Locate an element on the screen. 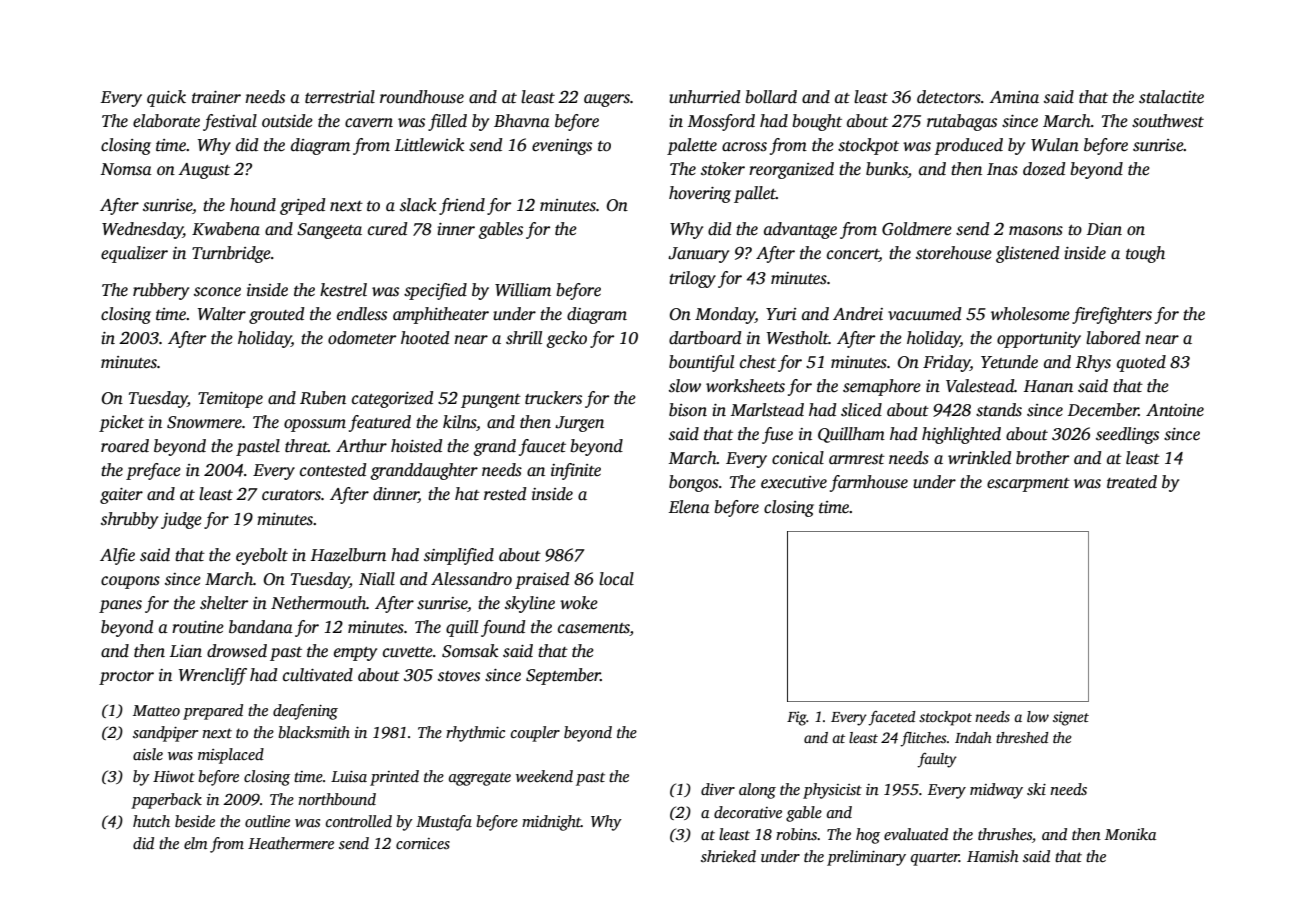  treated is located at coordinates (1132, 482).
